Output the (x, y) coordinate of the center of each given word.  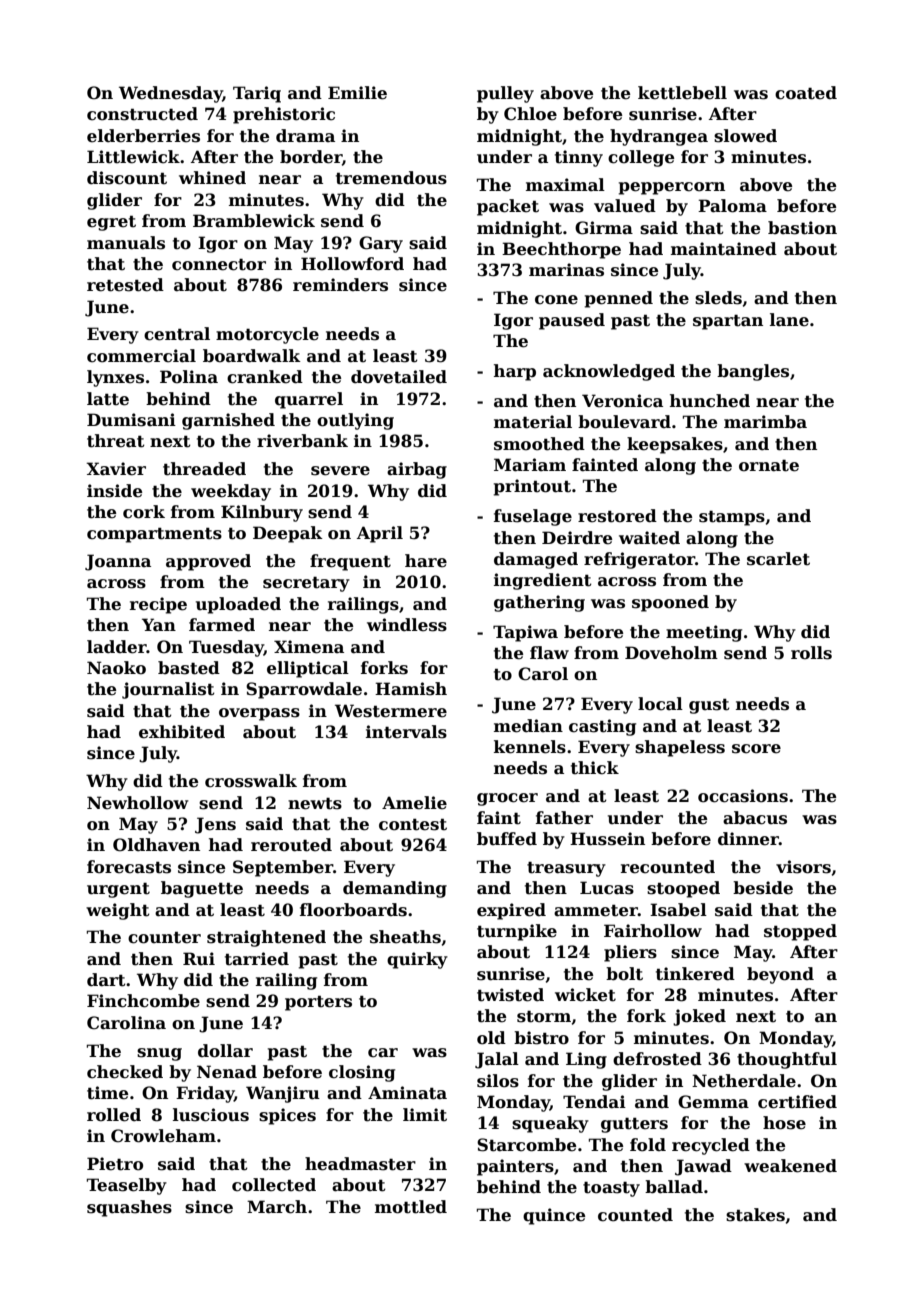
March (277, 1207)
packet (508, 207)
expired (511, 911)
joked (699, 1017)
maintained (724, 249)
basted (189, 668)
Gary (381, 244)
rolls (811, 653)
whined (212, 178)
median (528, 726)
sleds (718, 298)
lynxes (115, 378)
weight (118, 911)
